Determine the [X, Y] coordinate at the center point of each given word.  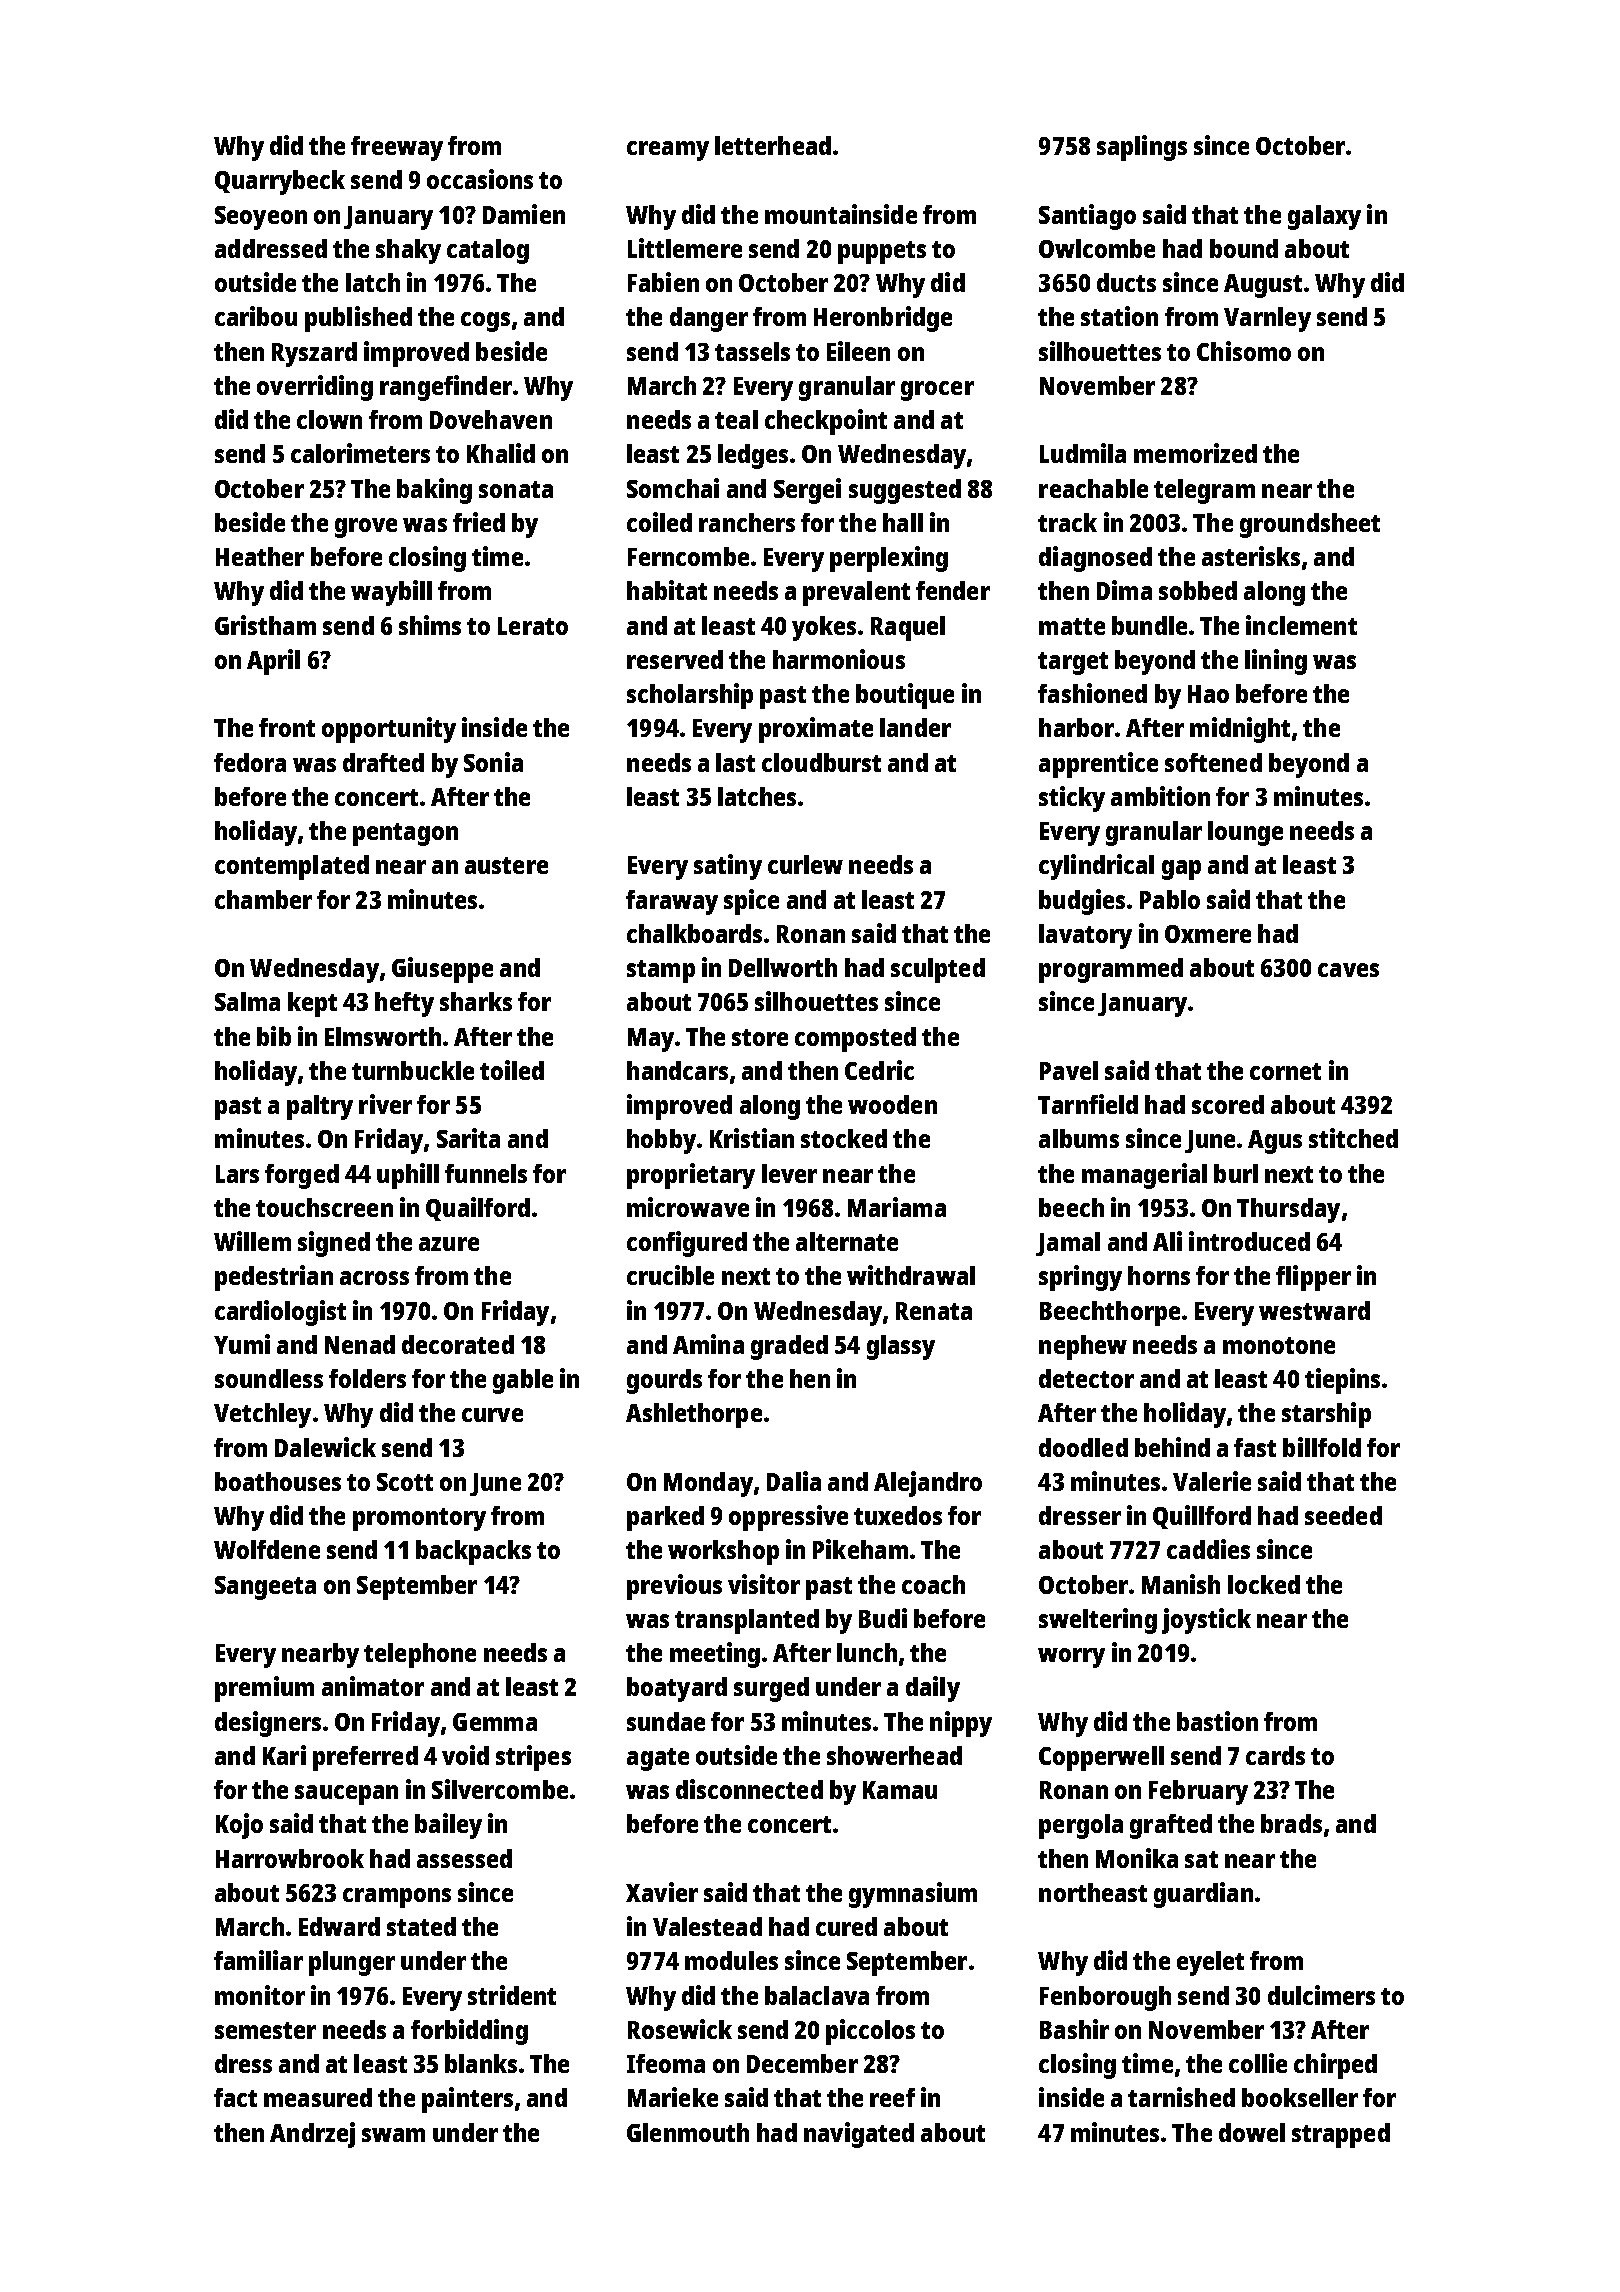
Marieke [673, 2097]
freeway [397, 148]
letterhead [773, 145]
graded [789, 1347]
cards [1275, 1755]
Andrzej [312, 2135]
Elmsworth [383, 1036]
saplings [1142, 148]
